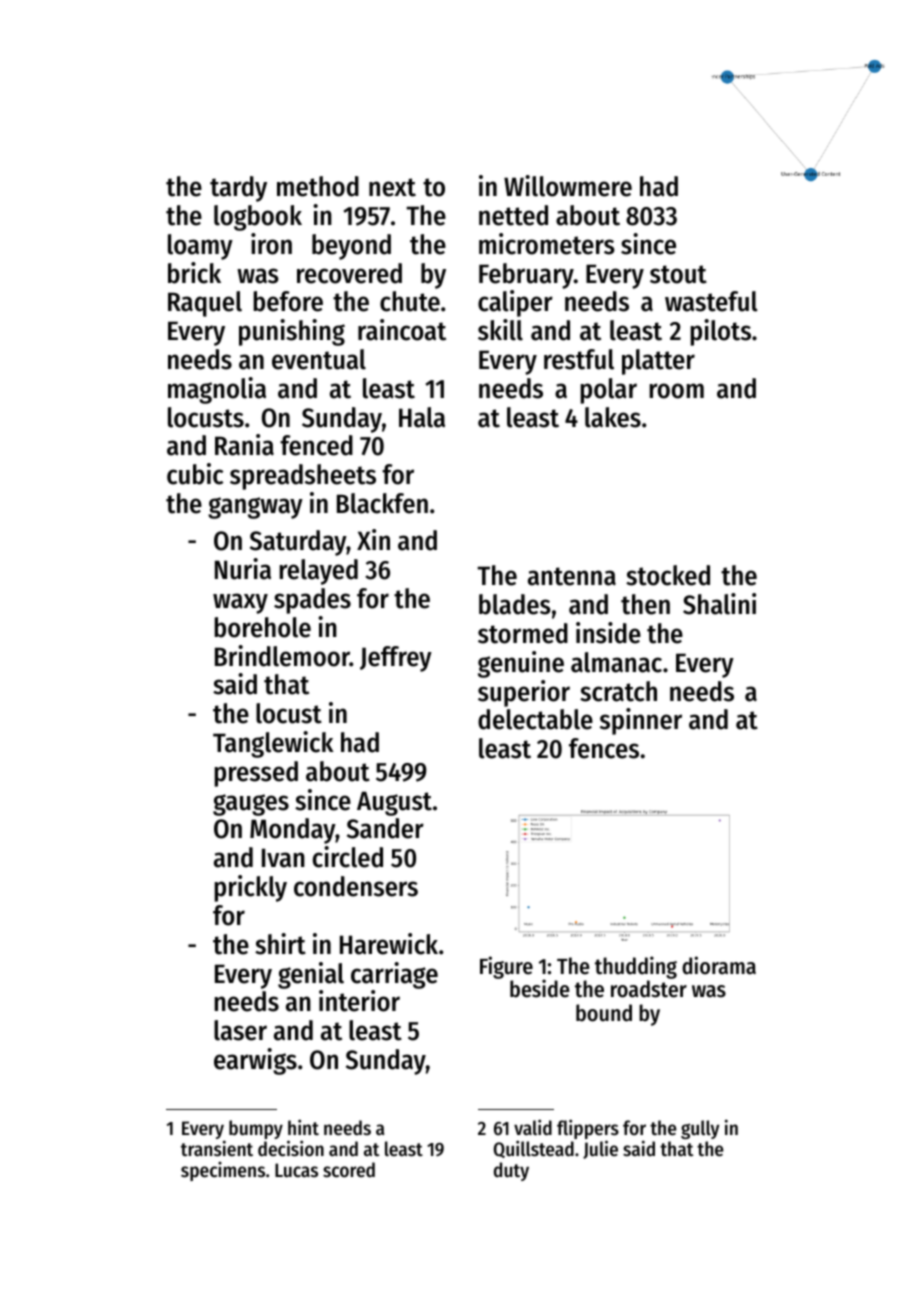 The height and width of the screenshot is (1311, 924). I want to click on next, so click(392, 187).
